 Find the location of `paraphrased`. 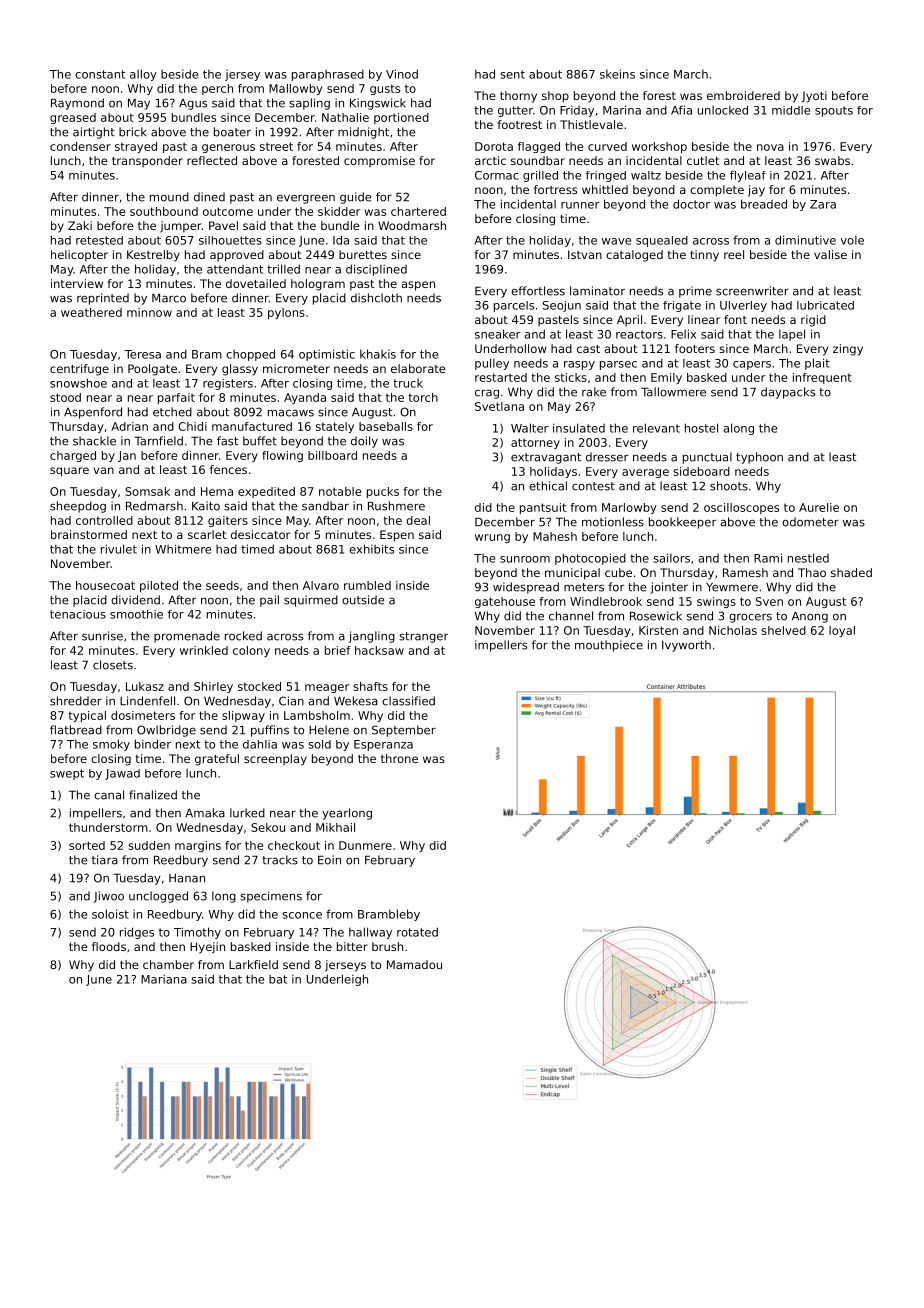

paraphrased is located at coordinates (328, 75).
